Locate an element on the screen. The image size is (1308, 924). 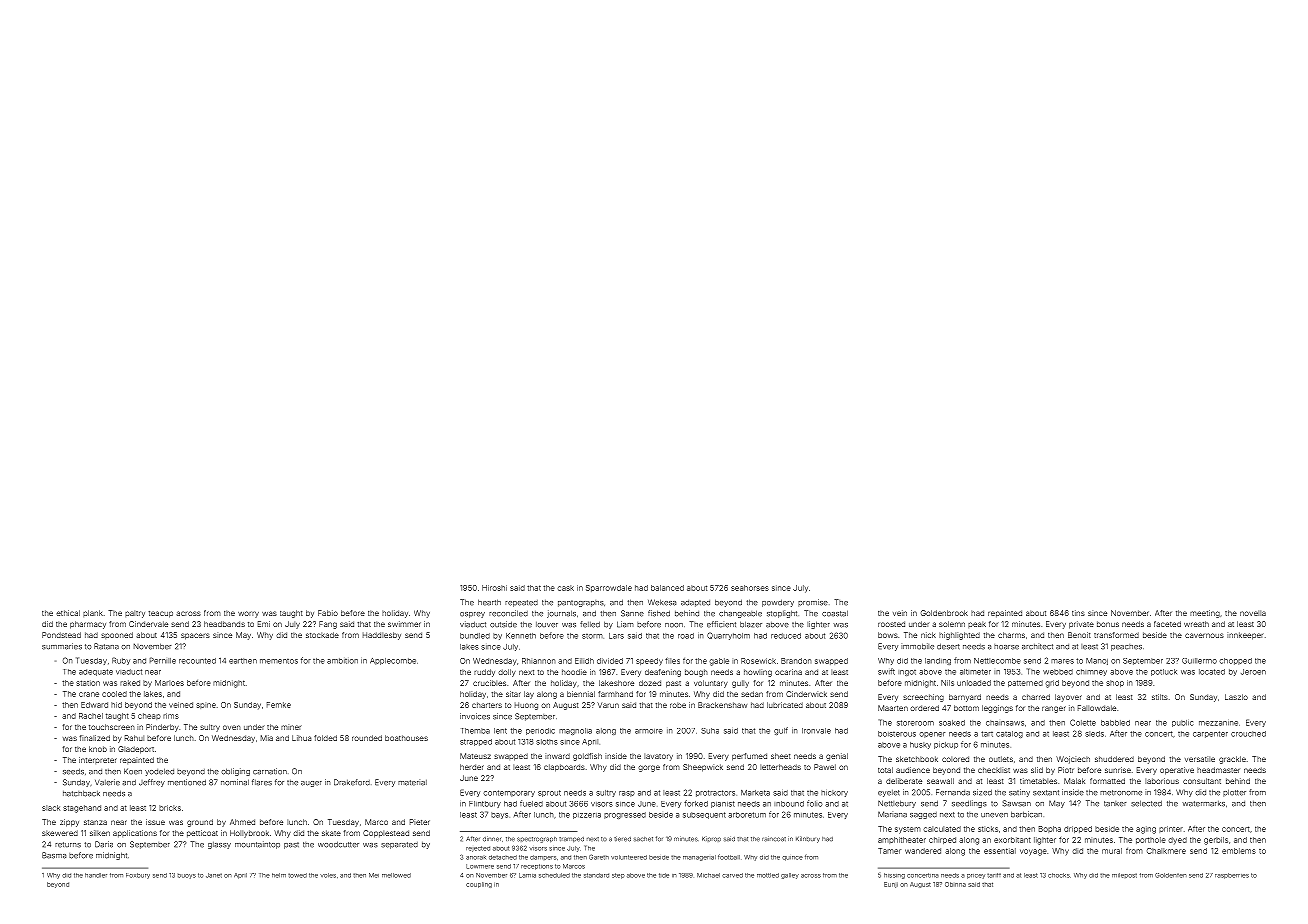
mountaintop is located at coordinates (257, 845).
